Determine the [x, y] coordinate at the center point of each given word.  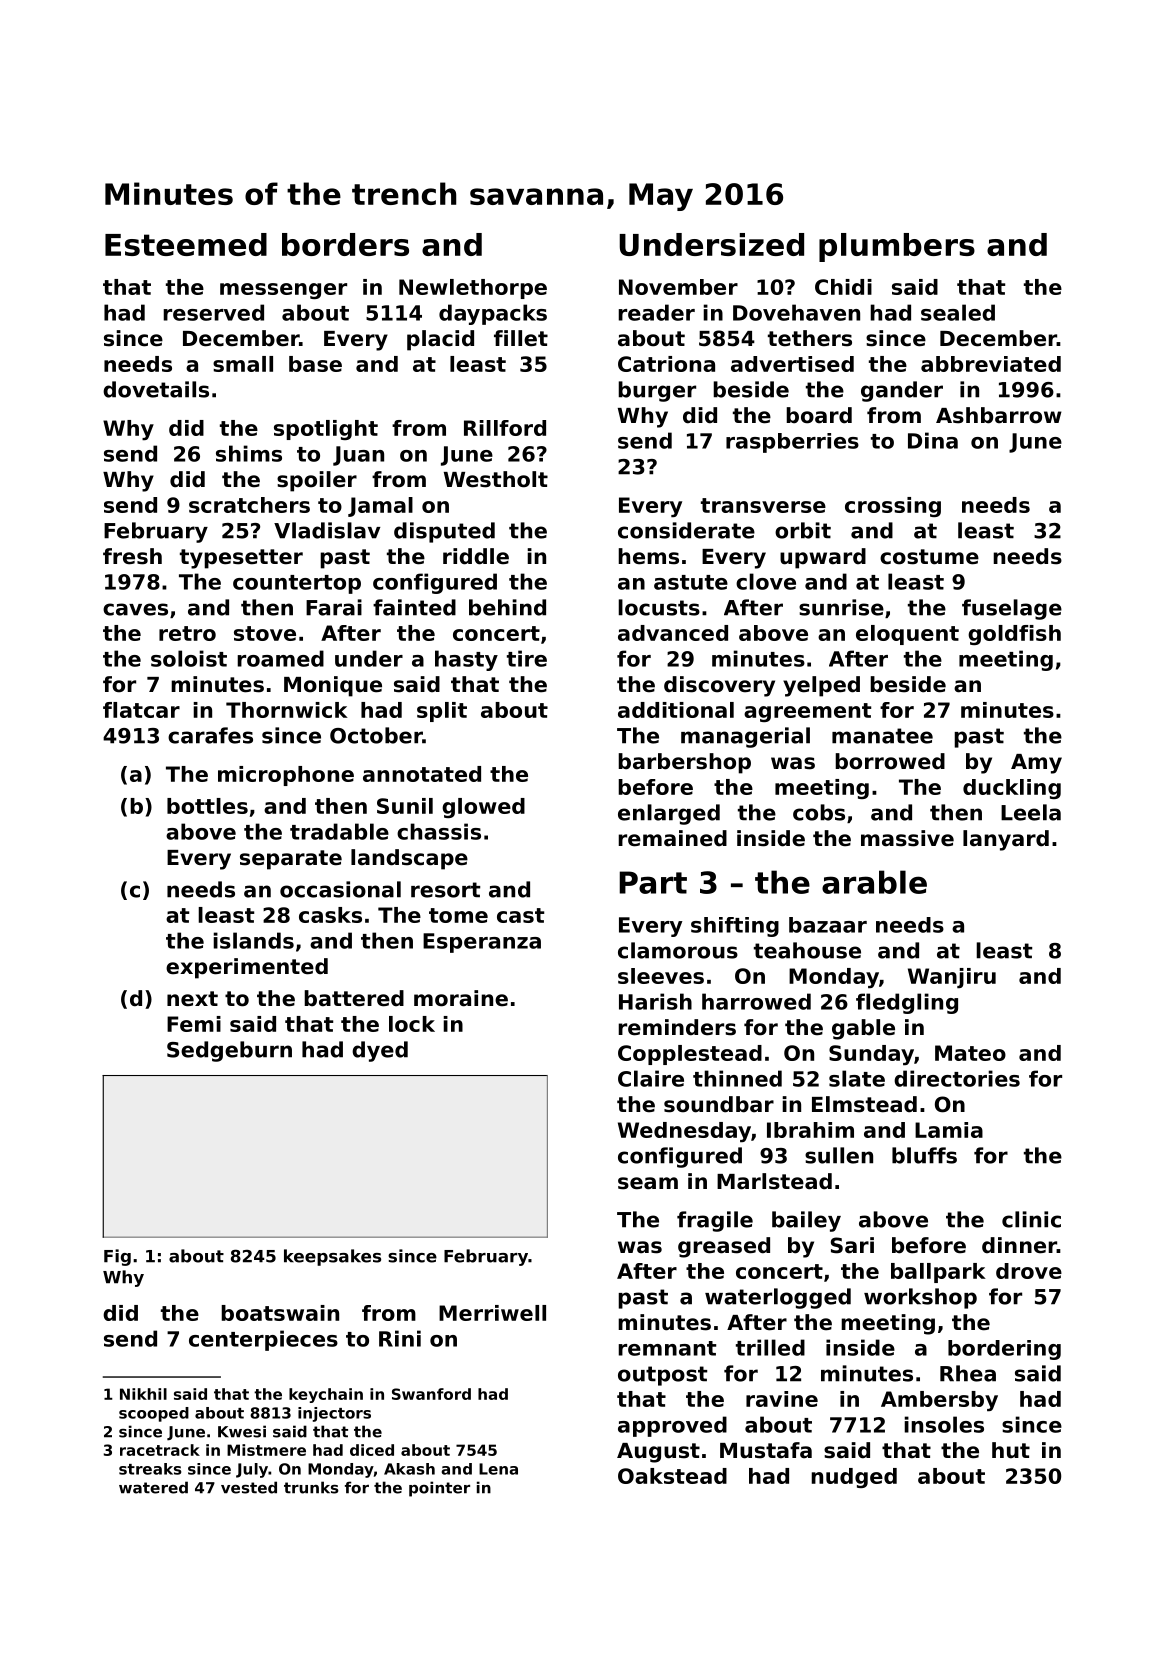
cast [520, 915]
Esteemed [186, 244]
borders [345, 244]
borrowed [890, 761]
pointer [439, 1489]
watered [153, 1487]
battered [354, 998]
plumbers [897, 247]
